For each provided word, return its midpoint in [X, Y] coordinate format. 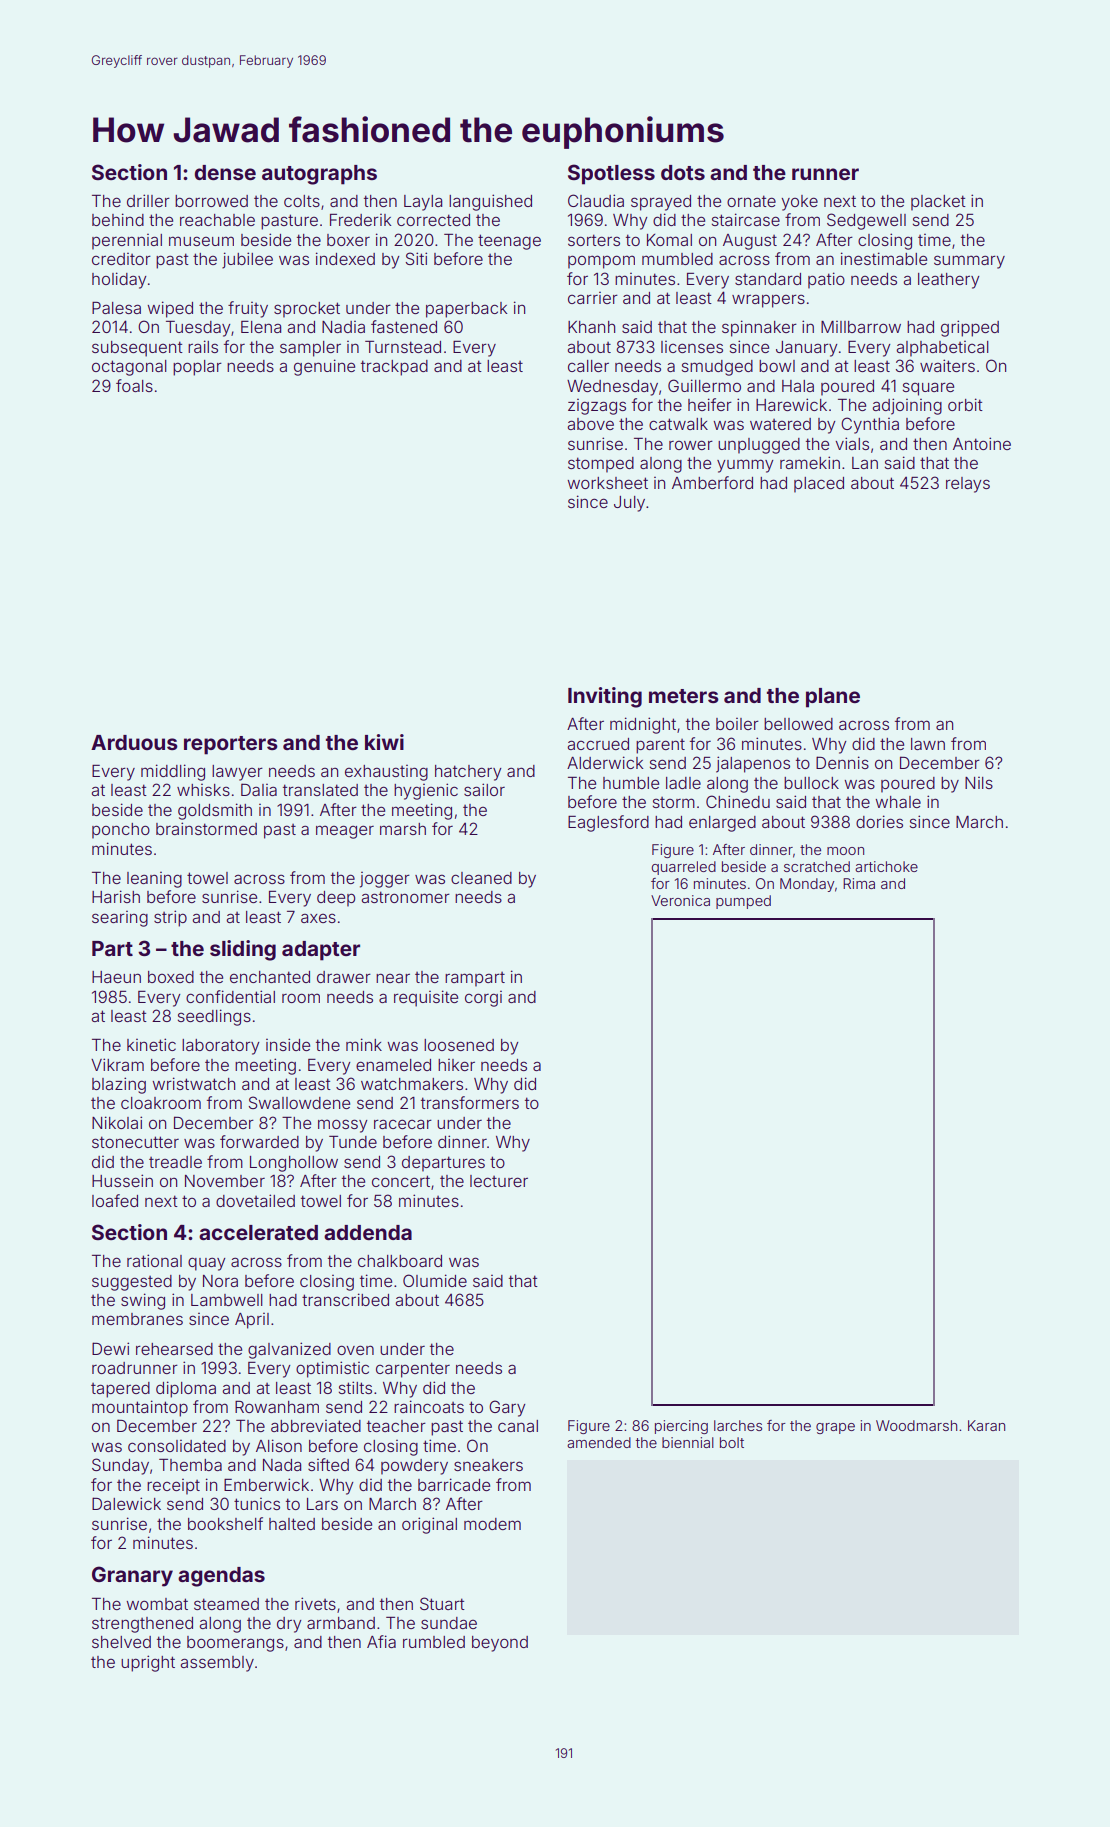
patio [826, 280]
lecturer [499, 1181]
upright [148, 1663]
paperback [466, 310]
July [629, 504]
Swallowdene [299, 1102]
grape [835, 1428]
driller [148, 200]
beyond [500, 1644]
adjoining [907, 406]
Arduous [134, 742]
